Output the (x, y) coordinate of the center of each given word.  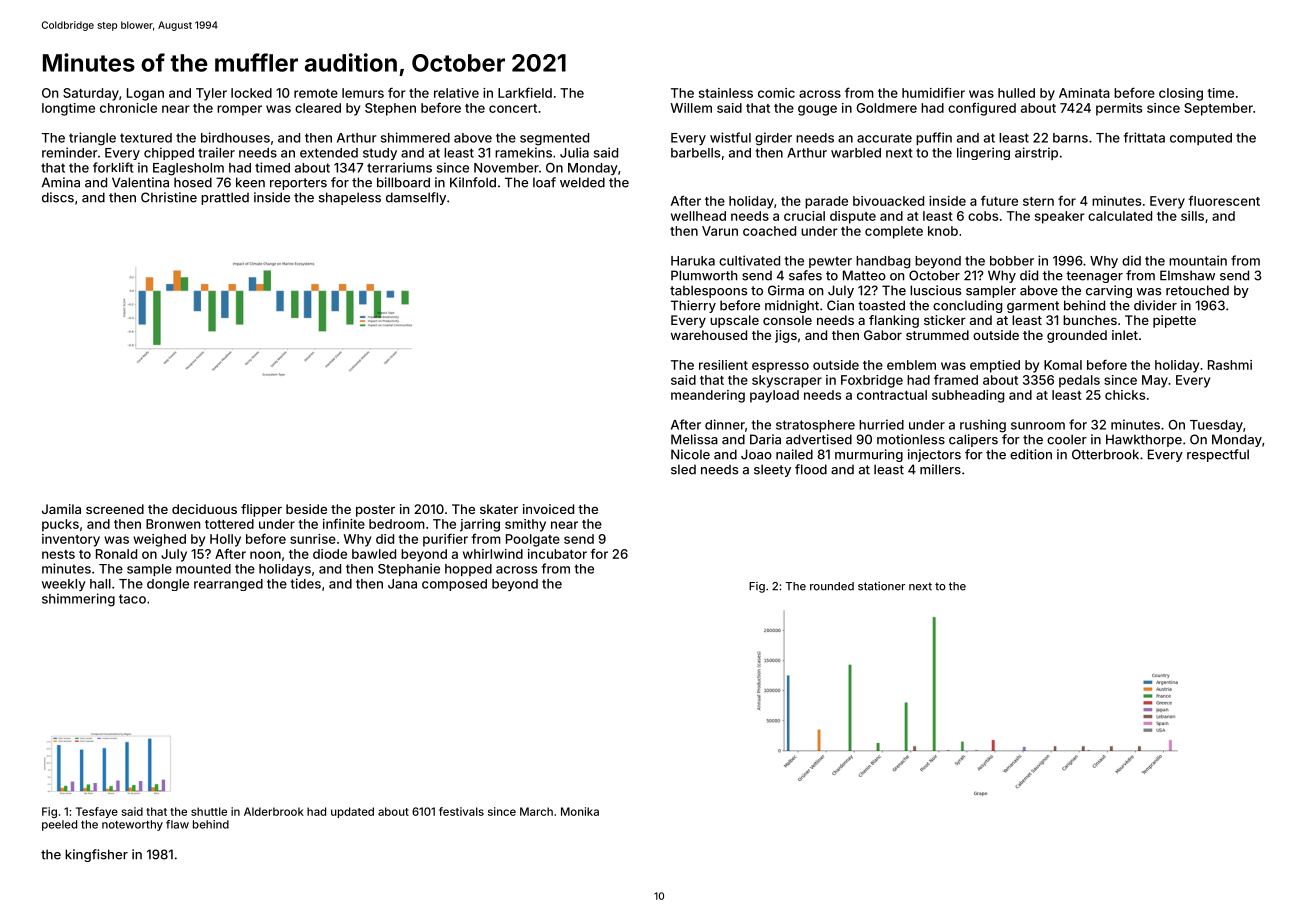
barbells (695, 153)
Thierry (693, 306)
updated (352, 812)
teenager (1094, 277)
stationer (881, 586)
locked (251, 93)
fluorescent (1224, 200)
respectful (1218, 455)
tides (305, 583)
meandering (708, 396)
